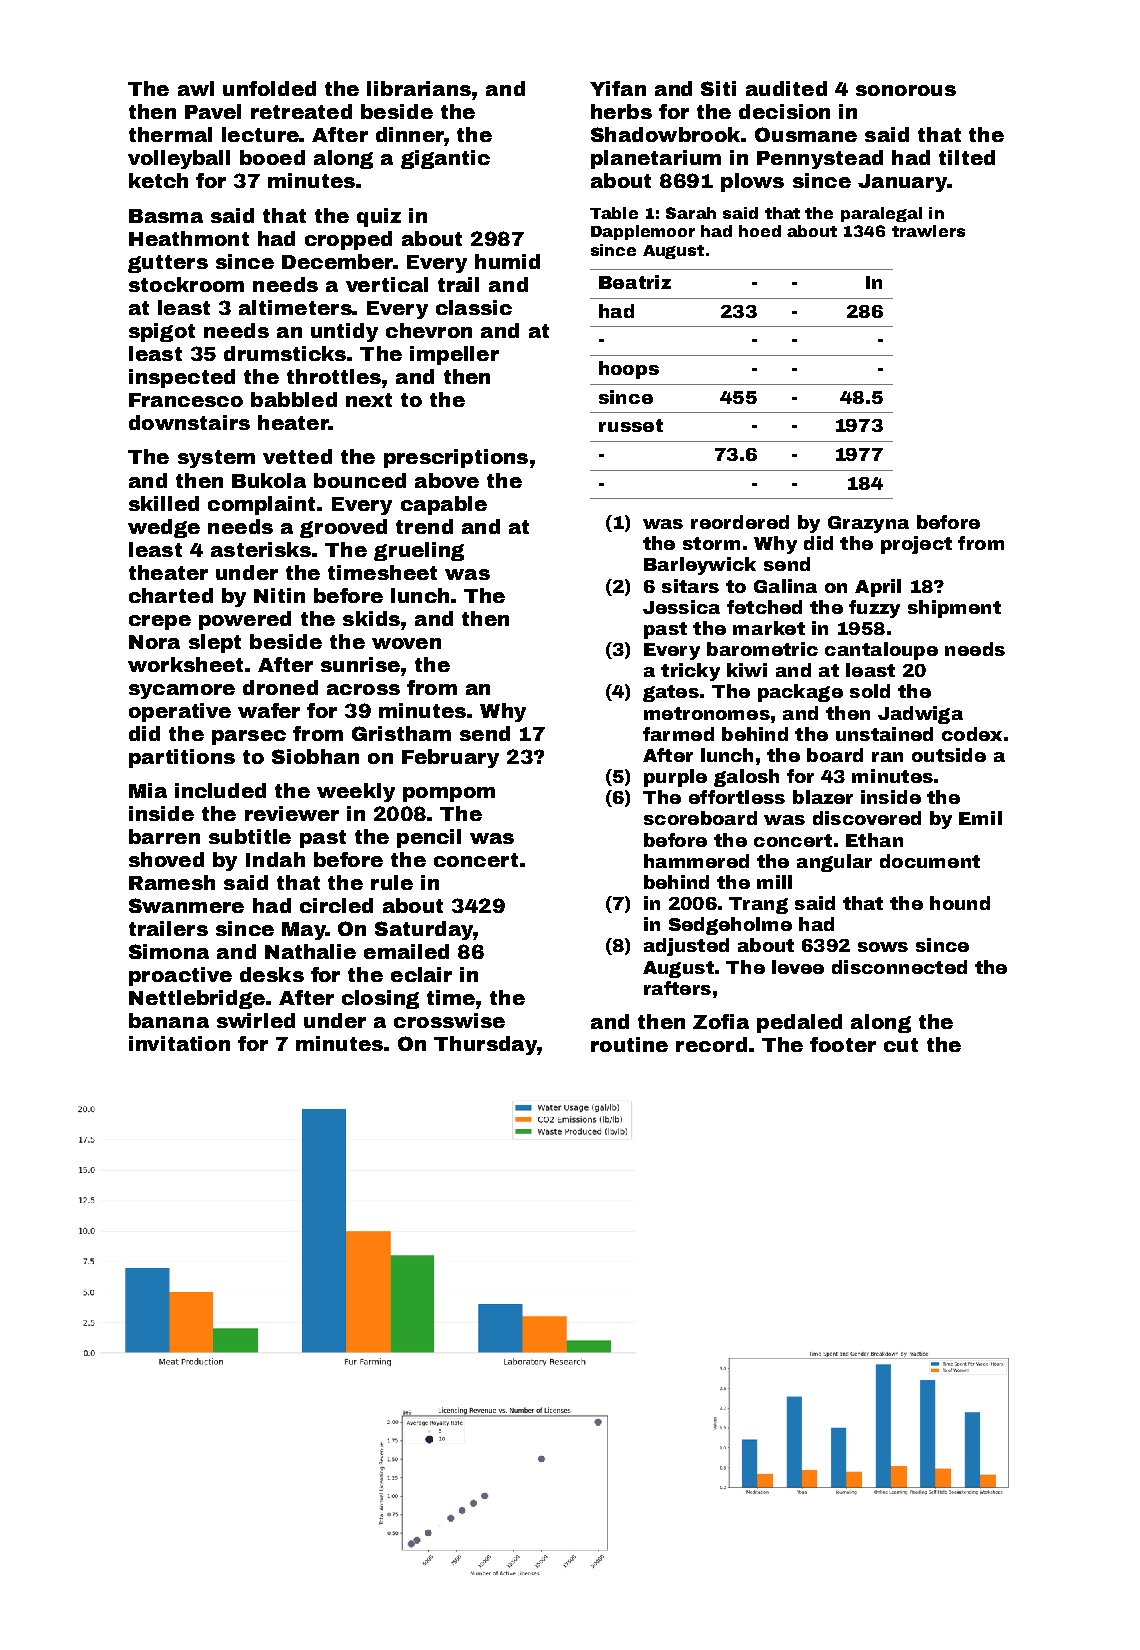 This screenshot has height=1650, width=1140. I want to click on Barleywick, so click(700, 566).
